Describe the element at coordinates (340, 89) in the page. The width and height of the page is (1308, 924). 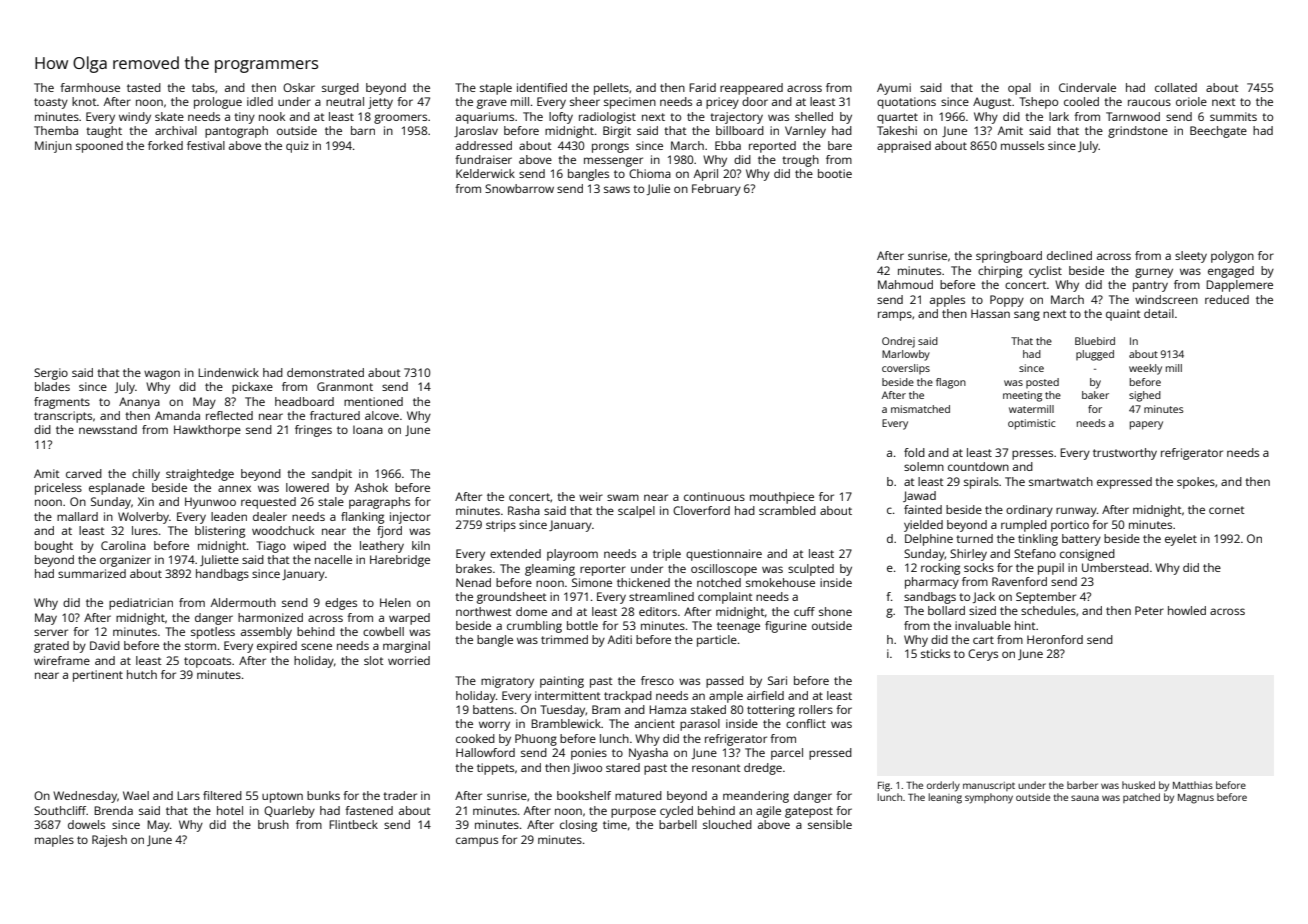
I see `surged` at that location.
